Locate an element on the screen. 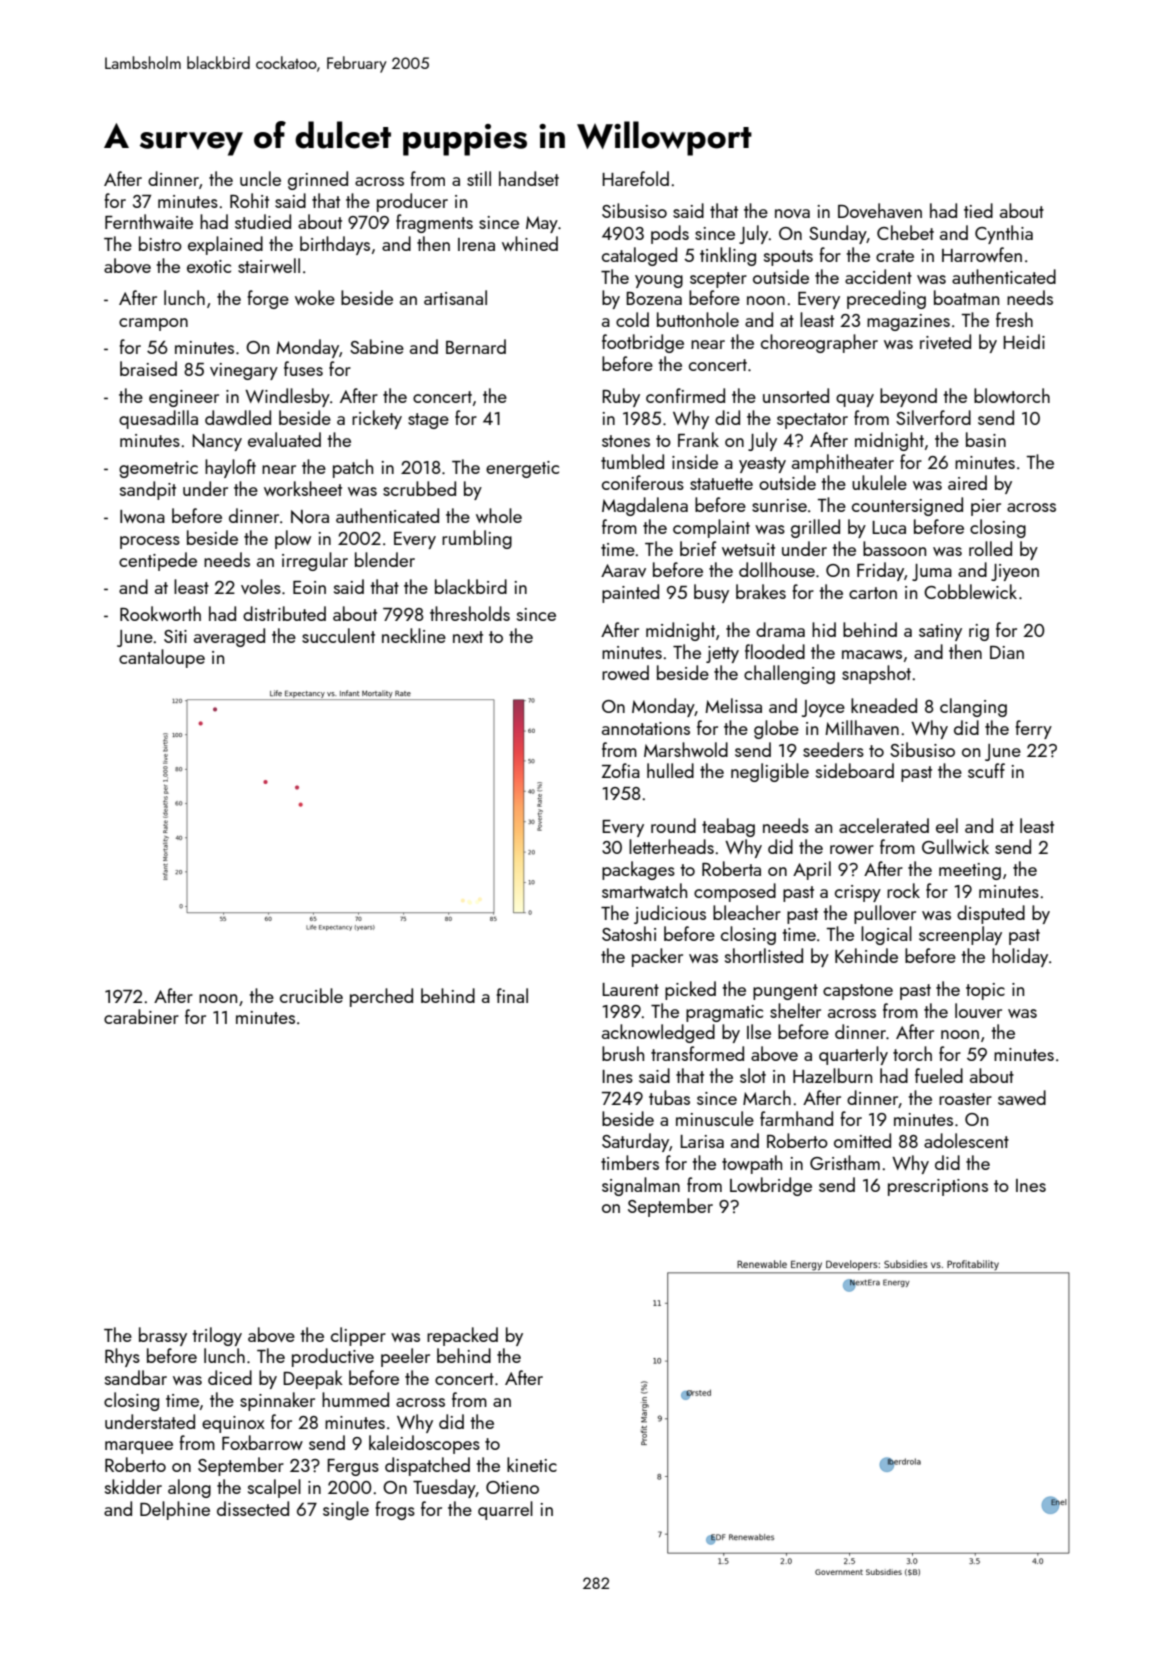  grinned is located at coordinates (318, 180).
